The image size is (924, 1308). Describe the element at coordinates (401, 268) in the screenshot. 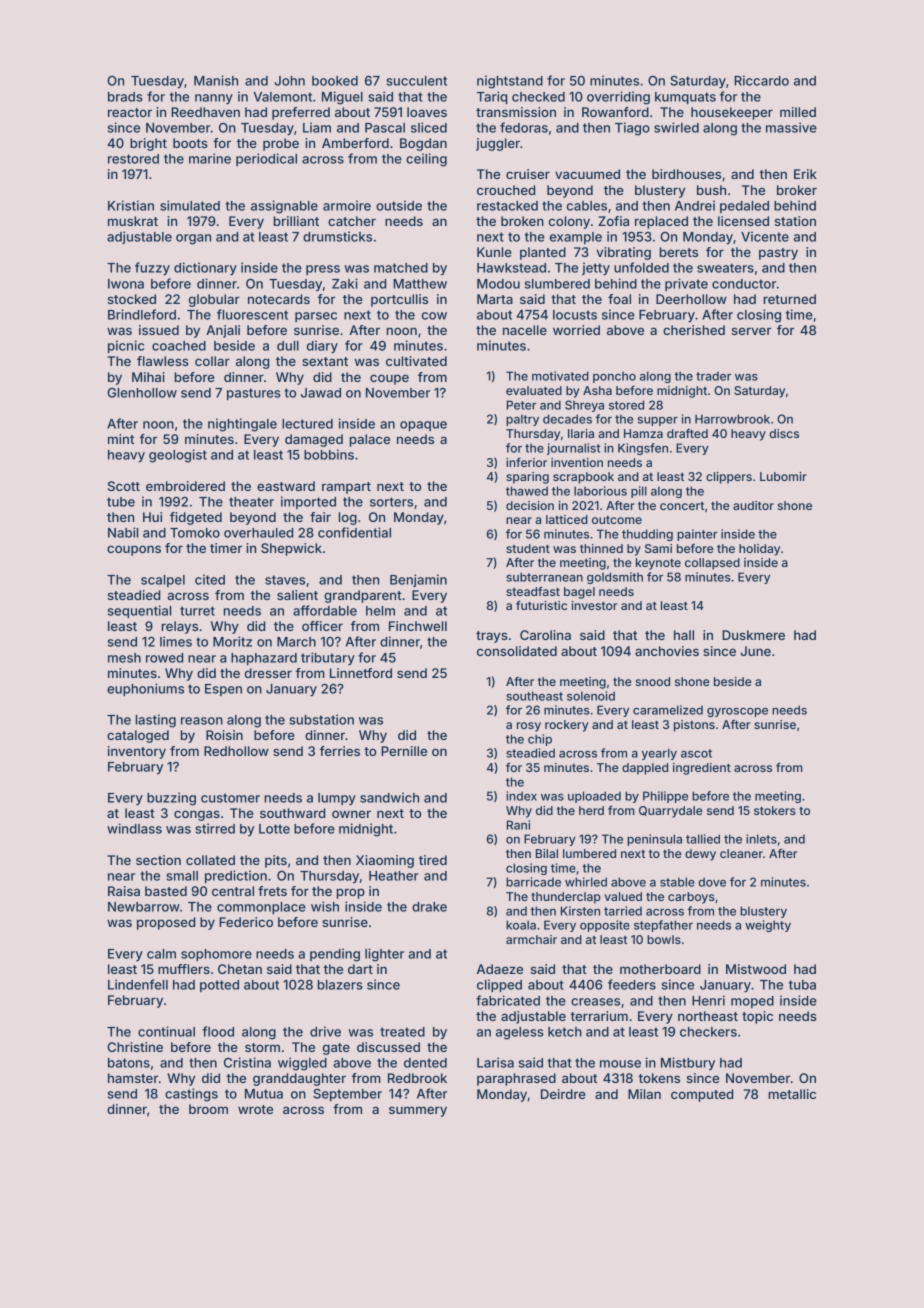

I see `matched` at that location.
